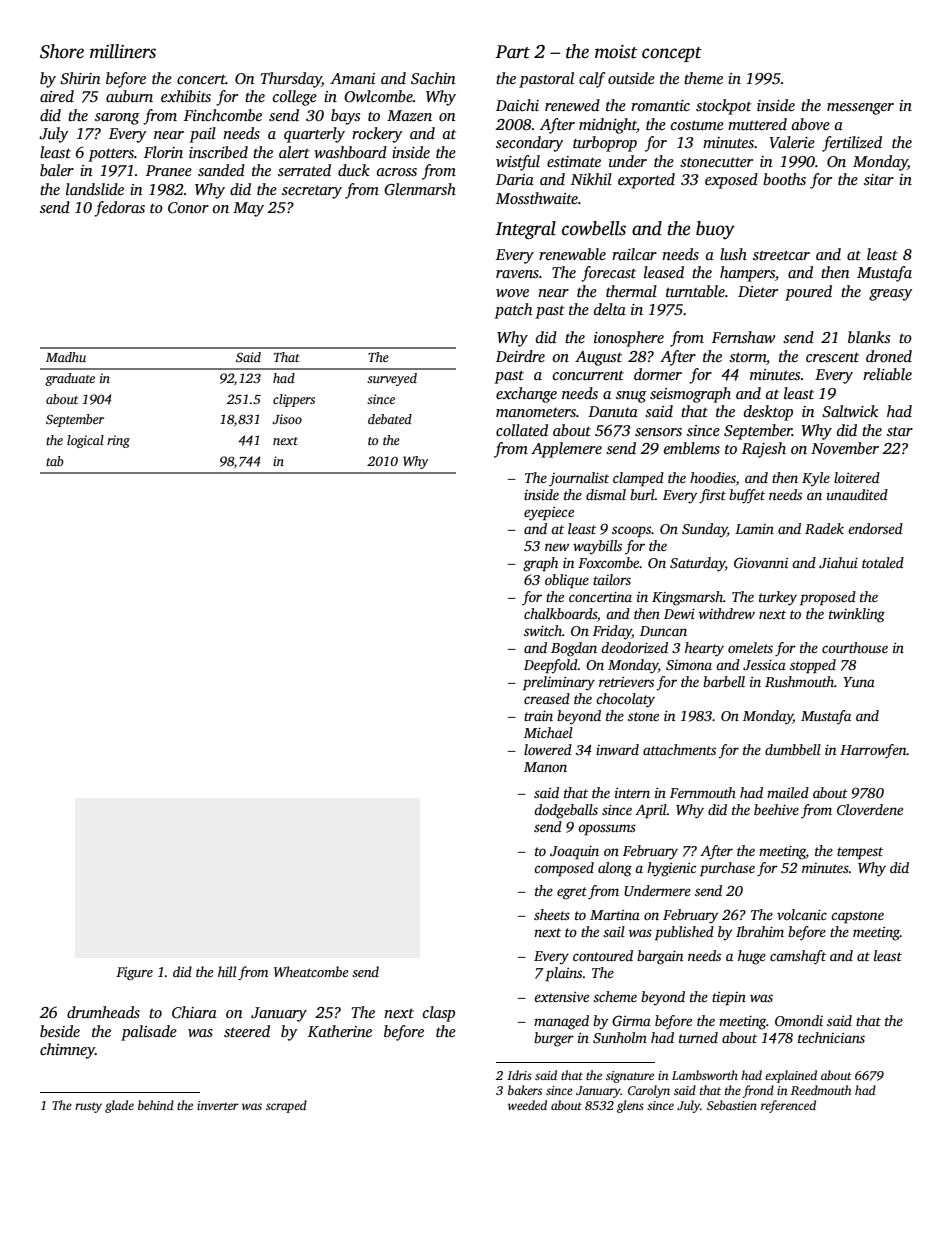 The image size is (952, 1233). What do you see at coordinates (630, 1106) in the screenshot?
I see `glens` at bounding box center [630, 1106].
